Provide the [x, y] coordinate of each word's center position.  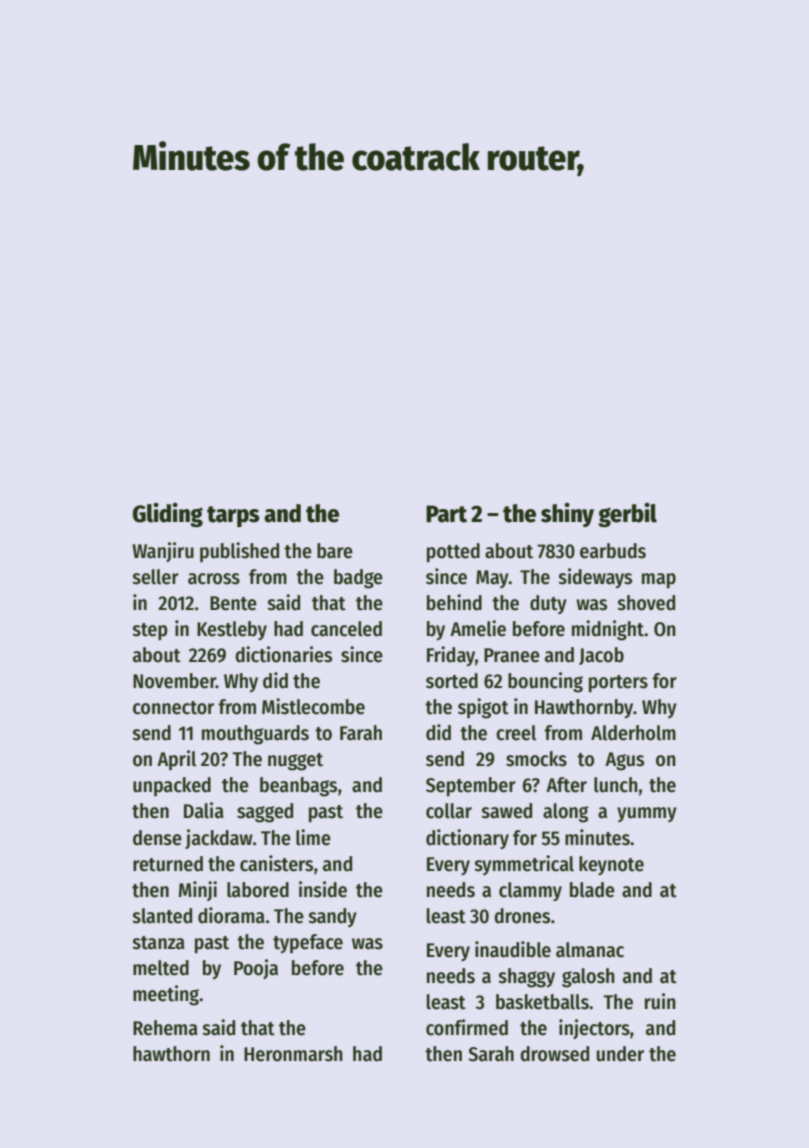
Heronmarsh [293, 1054]
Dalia [204, 810]
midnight [608, 630]
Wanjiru [163, 552]
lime [313, 837]
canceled [346, 629]
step [150, 632]
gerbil [627, 515]
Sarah [491, 1054]
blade [592, 890]
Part [446, 514]
